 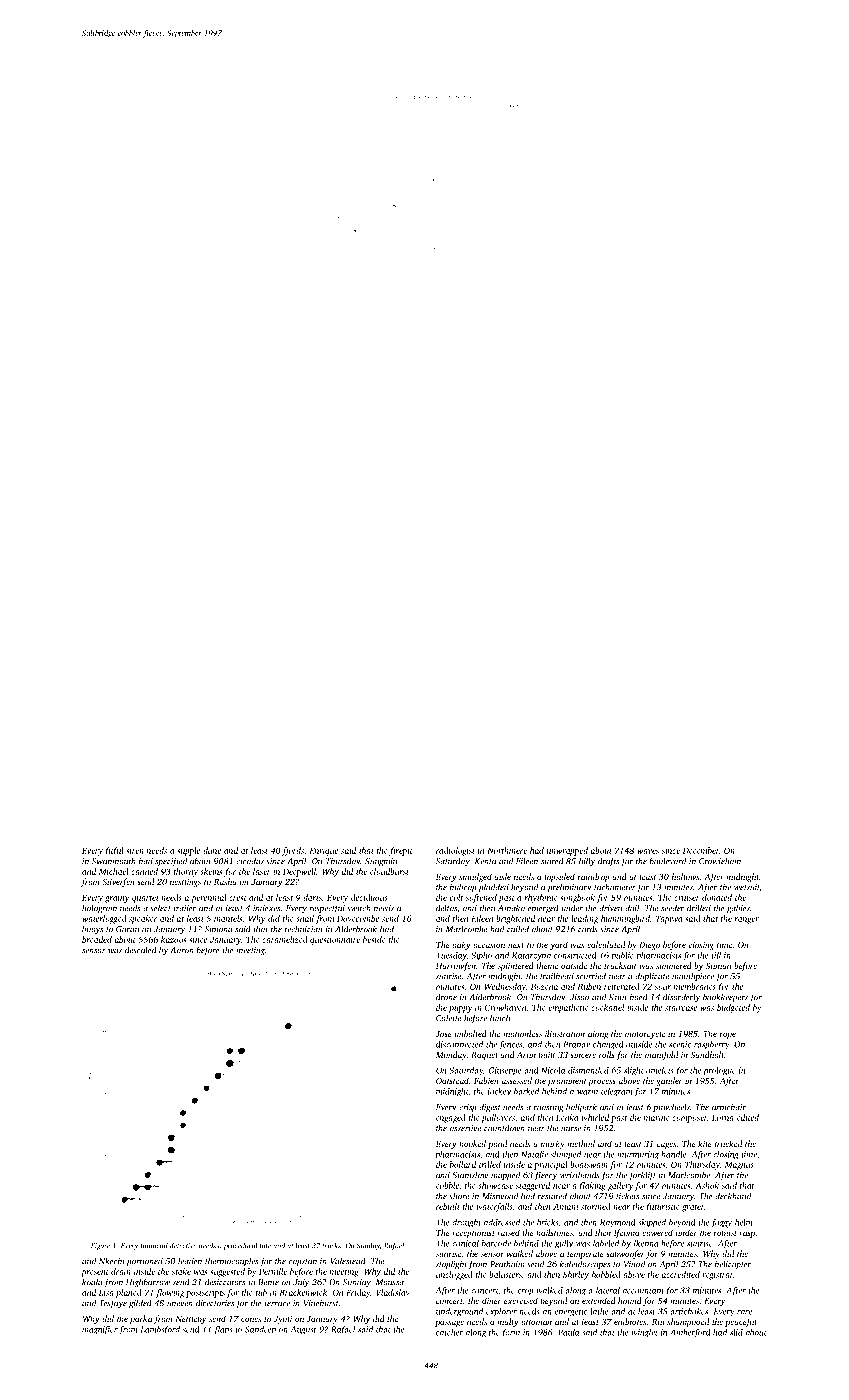 What do you see at coordinates (225, 1282) in the image?
I see `desiccators` at bounding box center [225, 1282].
